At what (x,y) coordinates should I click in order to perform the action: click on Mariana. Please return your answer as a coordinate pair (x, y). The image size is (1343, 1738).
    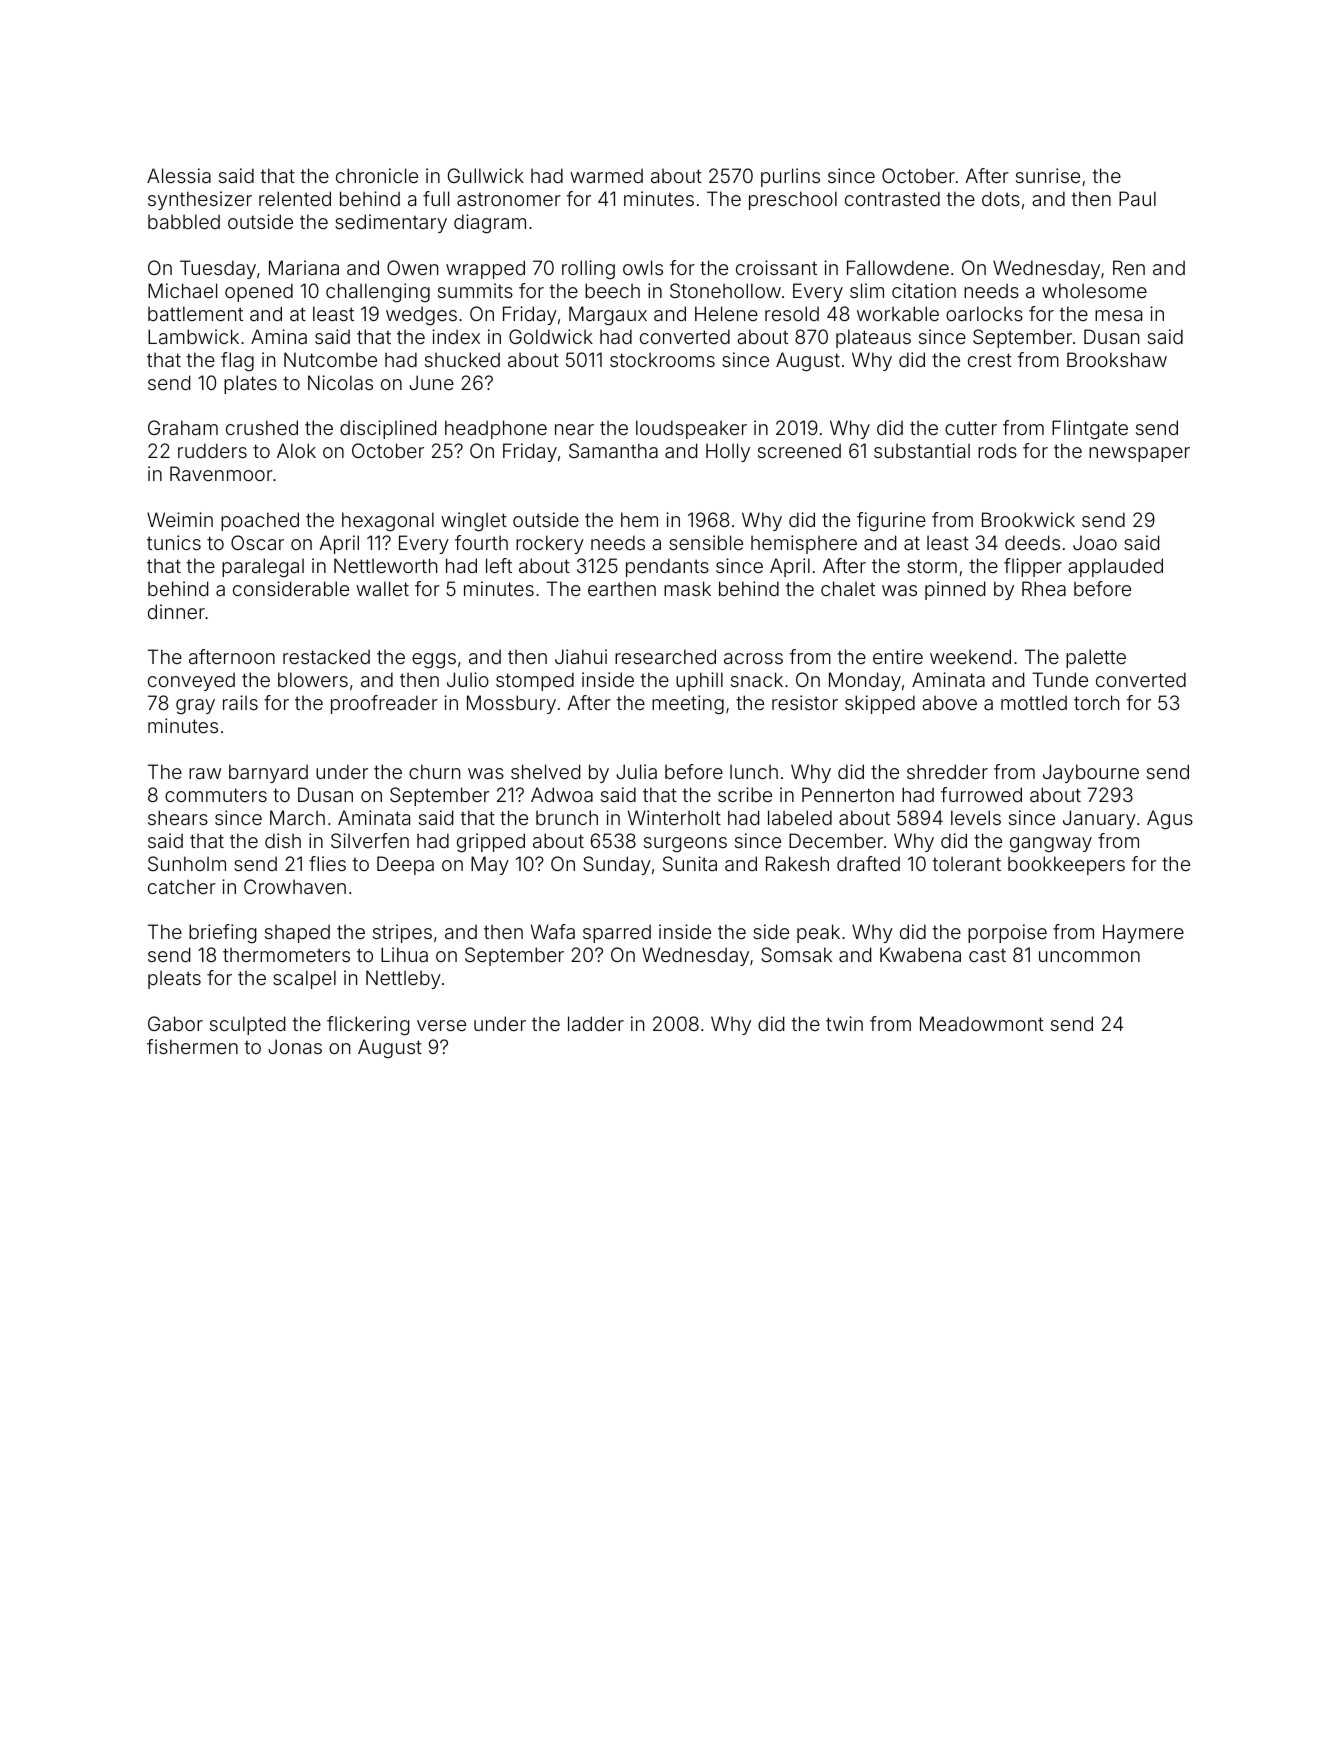
    Looking at the image, I should click on (304, 267).
